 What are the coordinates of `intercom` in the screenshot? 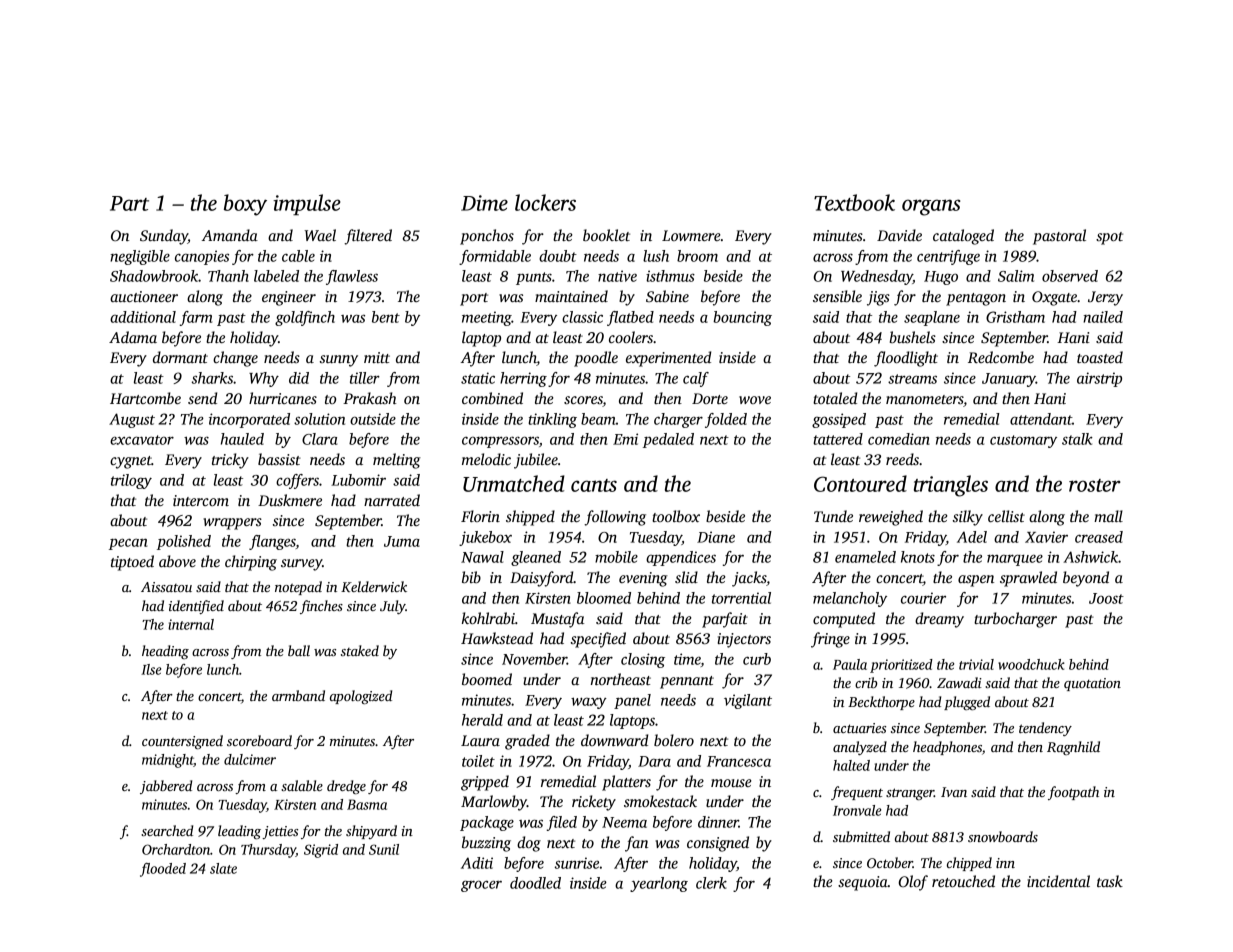 It's located at (201, 500).
